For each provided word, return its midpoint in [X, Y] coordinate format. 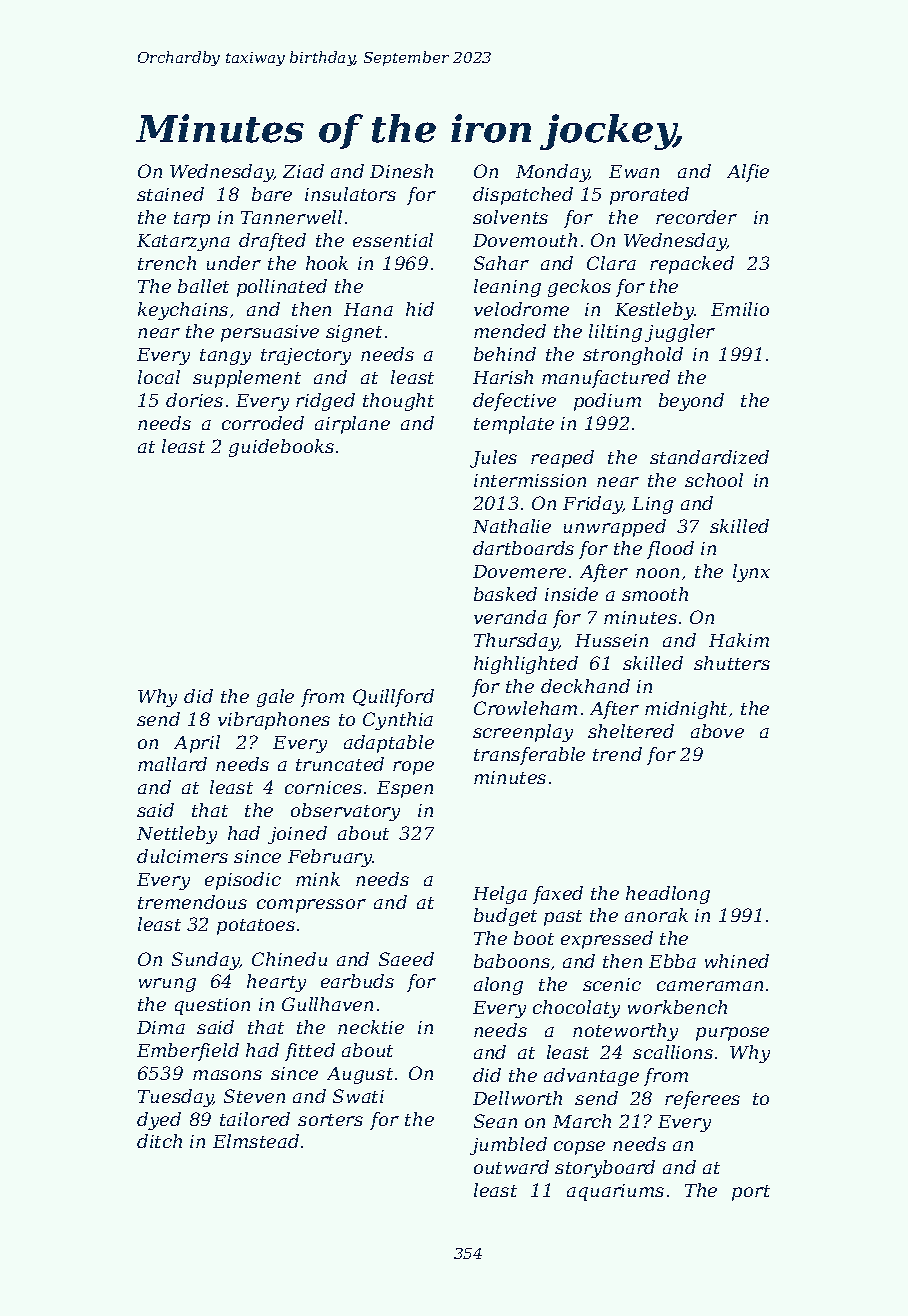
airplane [352, 425]
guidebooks [281, 448]
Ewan [634, 171]
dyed [159, 1121]
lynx [751, 573]
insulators [350, 194]
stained [170, 194]
